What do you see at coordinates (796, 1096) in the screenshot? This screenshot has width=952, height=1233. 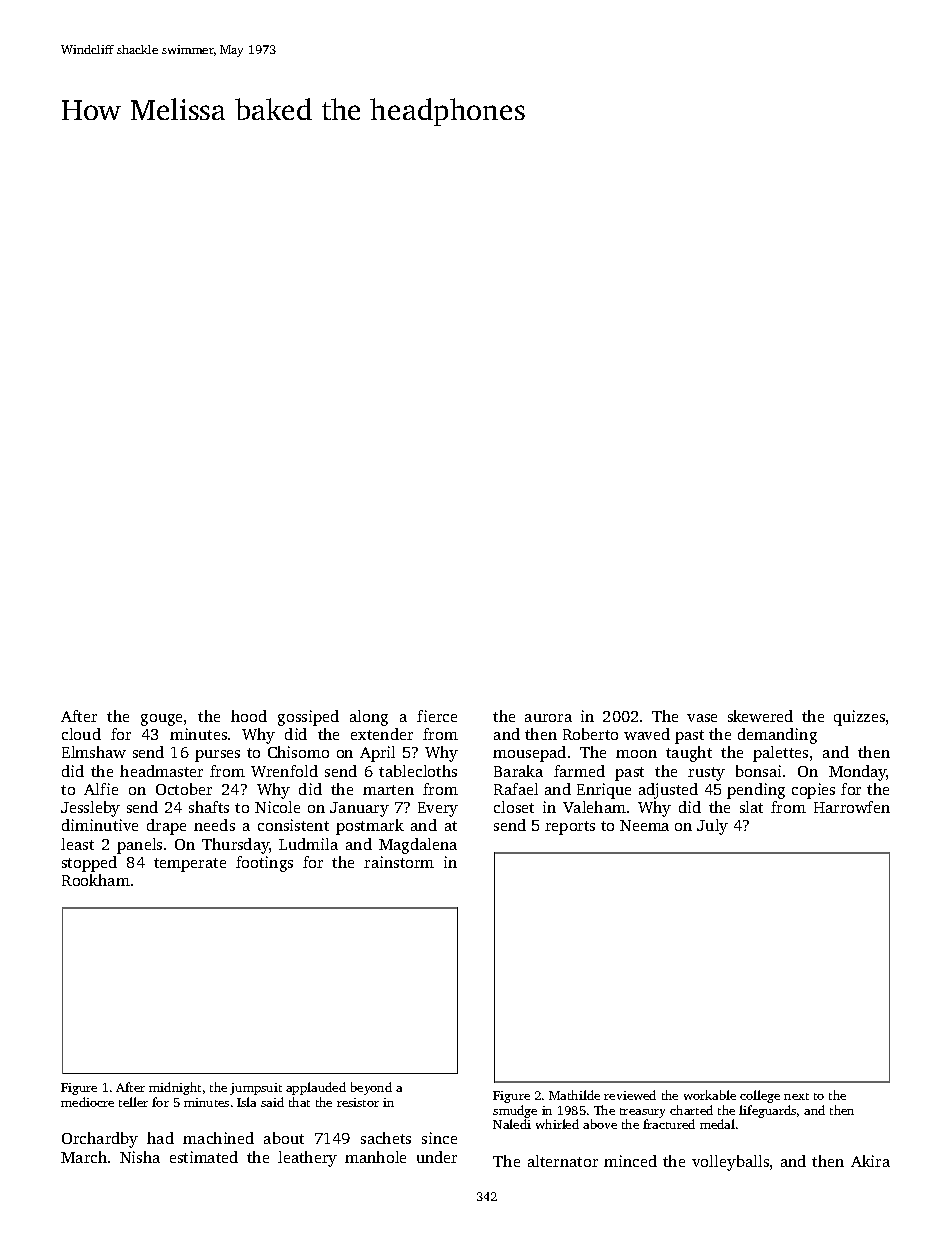 I see `next` at bounding box center [796, 1096].
